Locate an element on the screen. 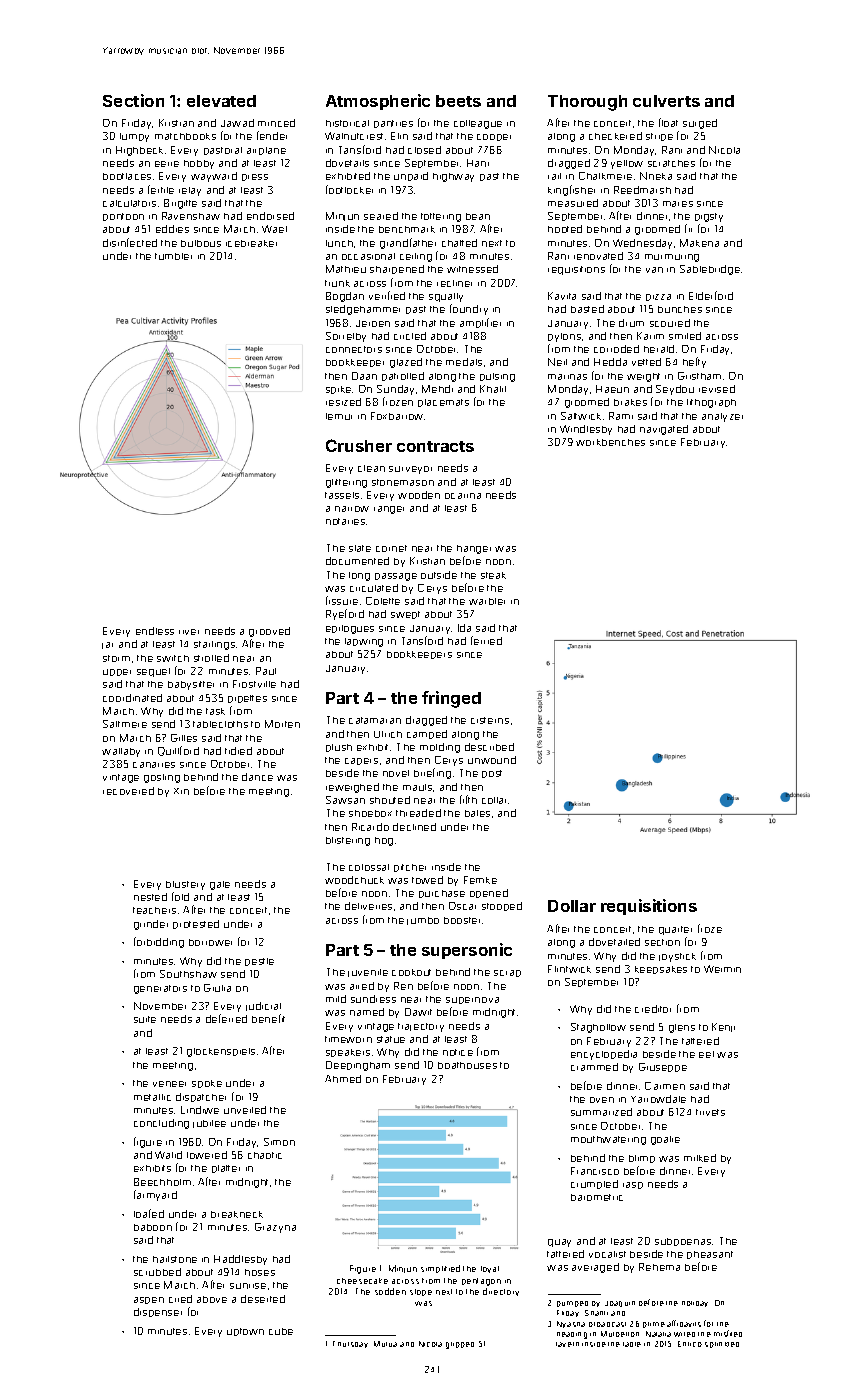 This screenshot has width=849, height=1400. molding is located at coordinates (440, 748).
